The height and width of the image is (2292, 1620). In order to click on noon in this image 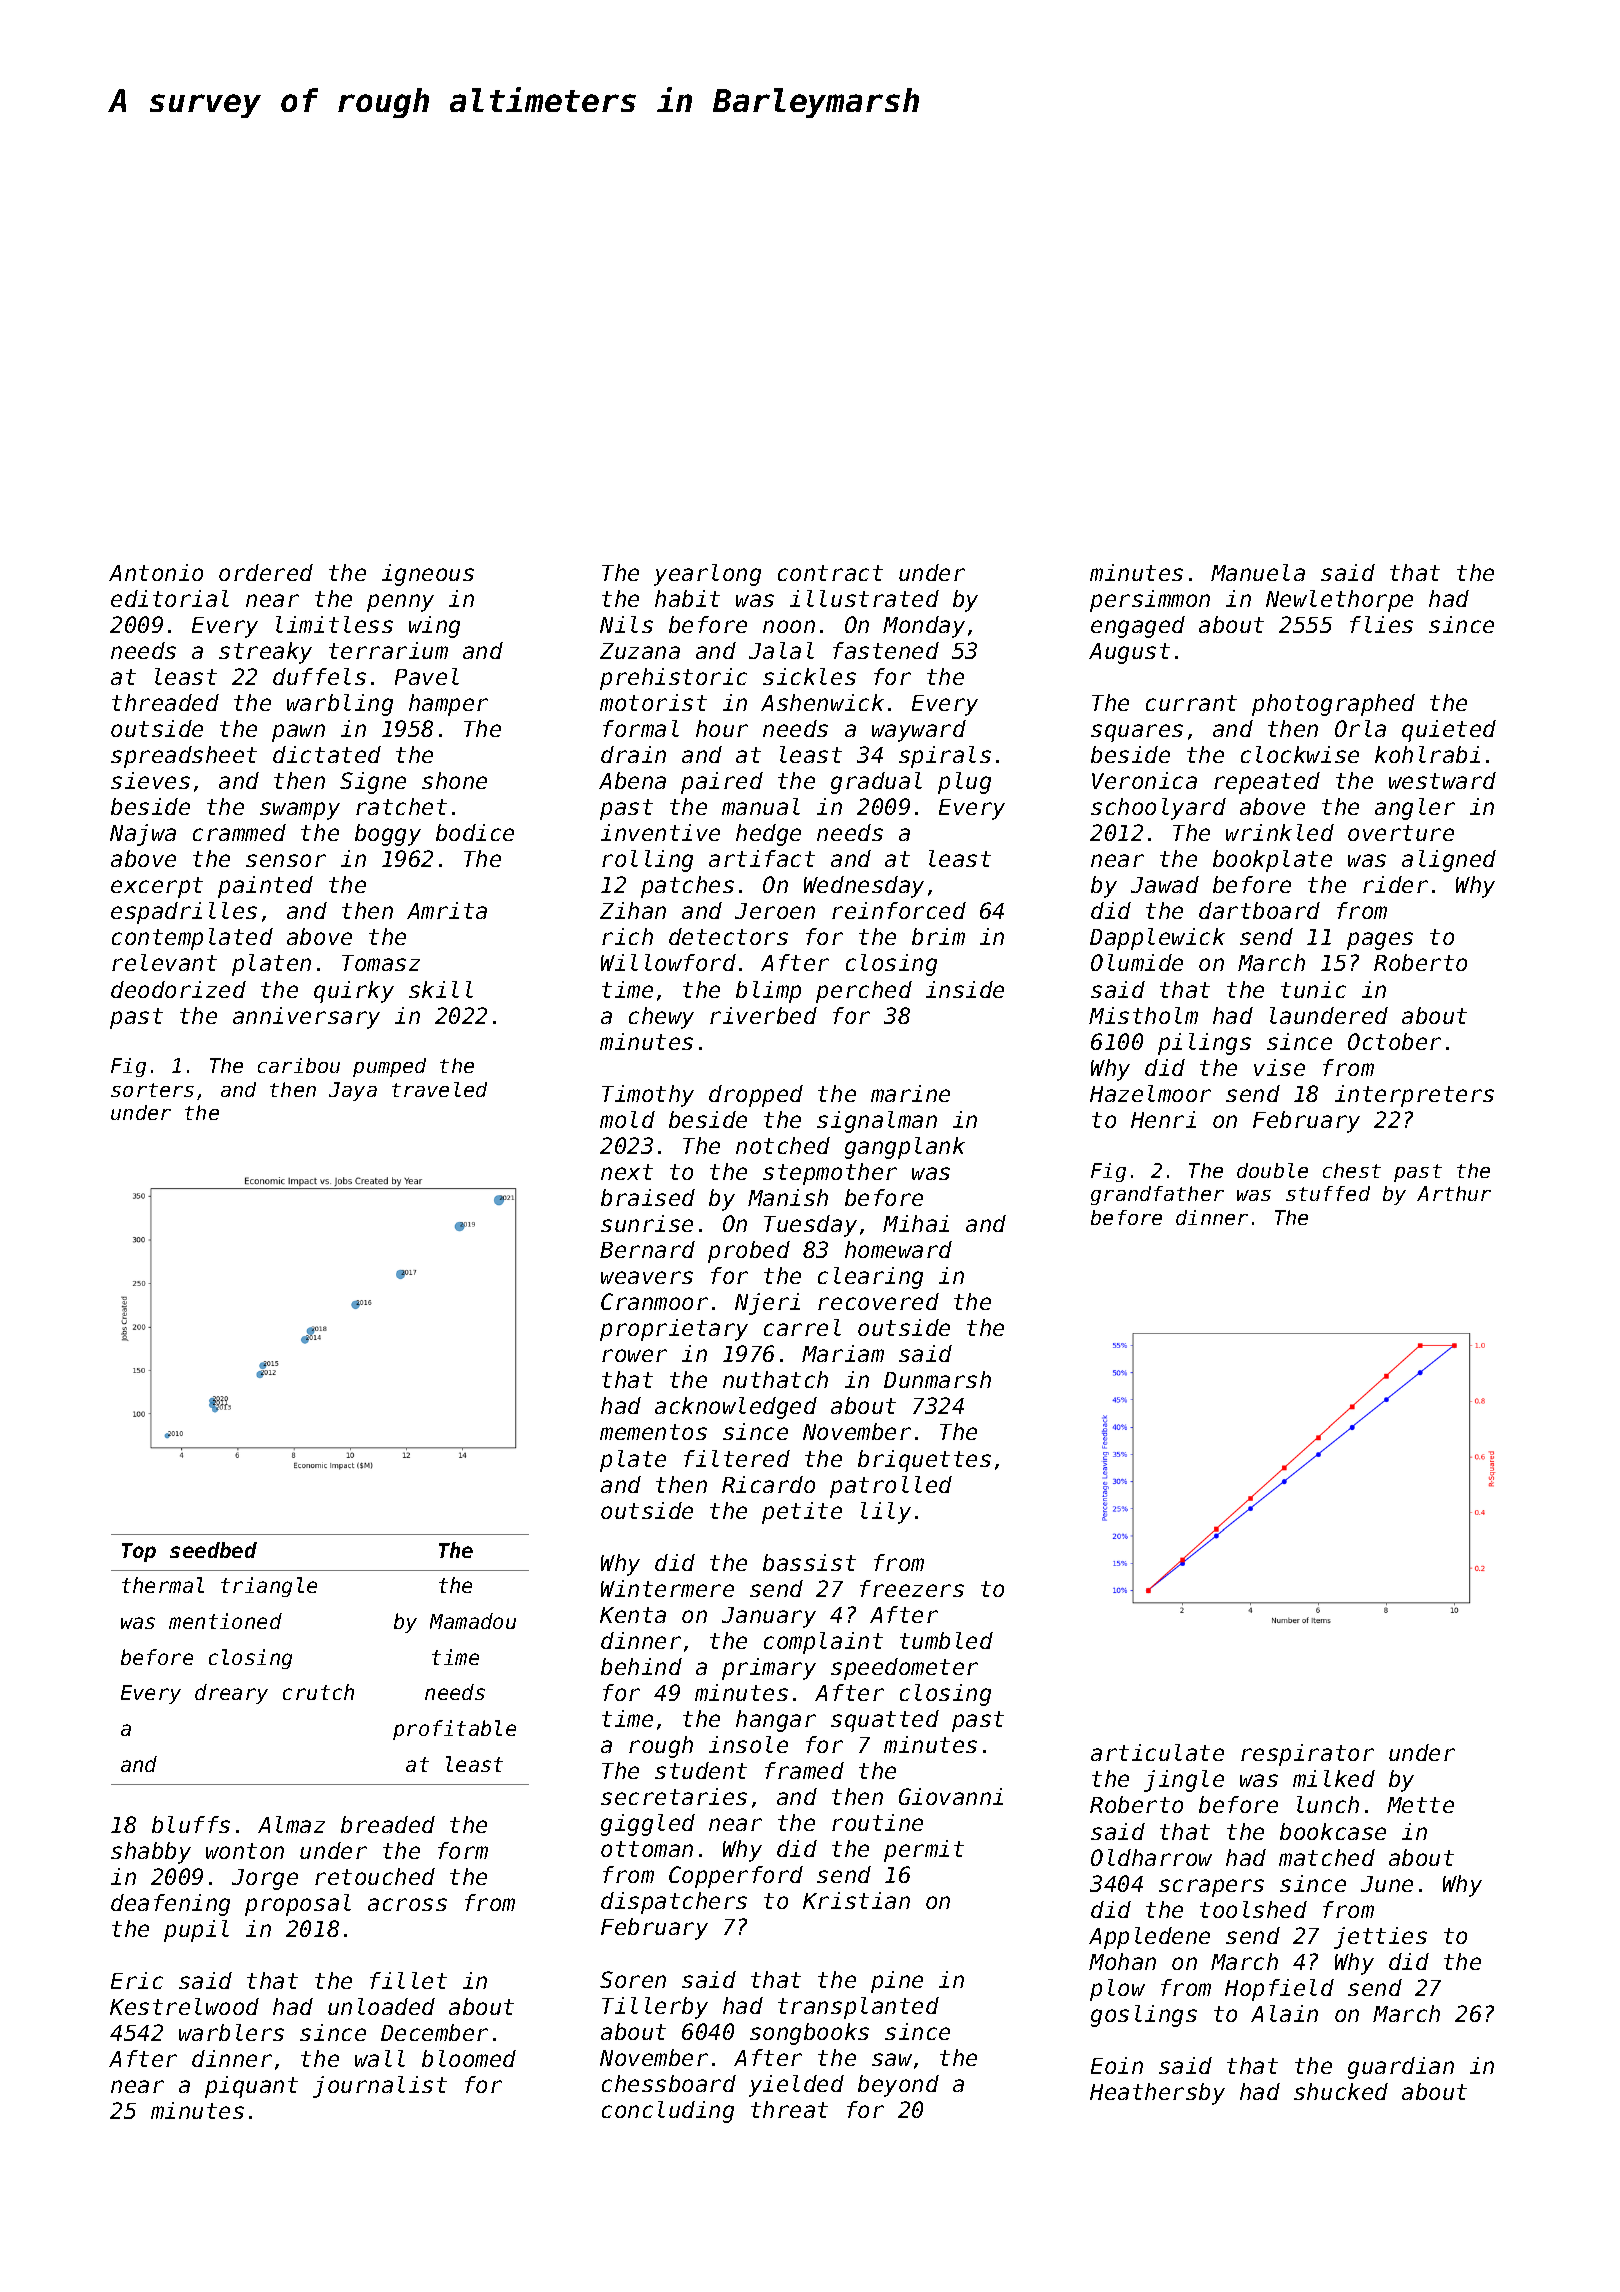, I will do `click(789, 626)`.
